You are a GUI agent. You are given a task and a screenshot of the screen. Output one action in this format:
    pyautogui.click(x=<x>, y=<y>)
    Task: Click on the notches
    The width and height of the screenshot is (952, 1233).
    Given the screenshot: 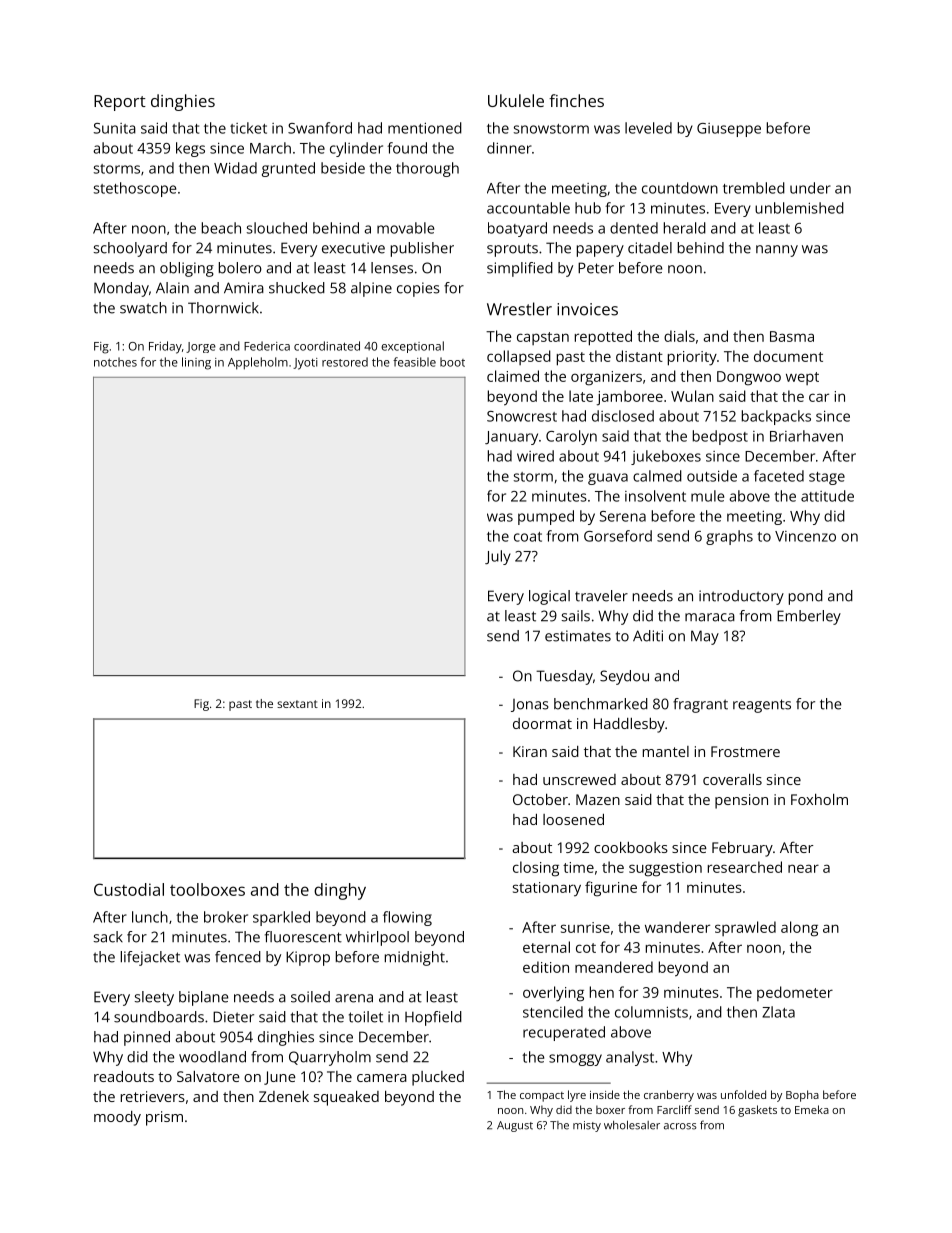 What is the action you would take?
    pyautogui.click(x=115, y=362)
